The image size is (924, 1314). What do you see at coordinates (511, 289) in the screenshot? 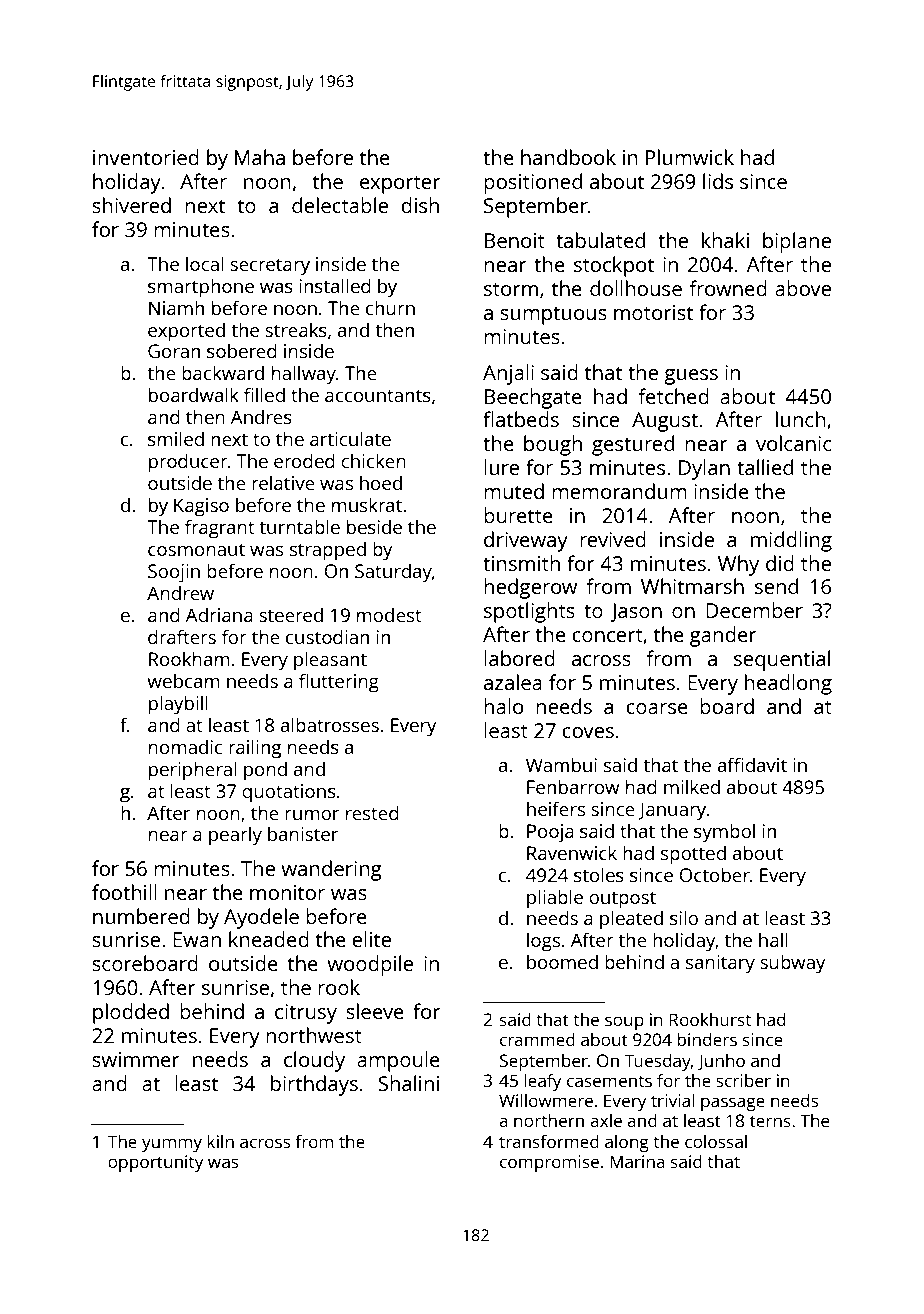
I see `storm` at bounding box center [511, 289].
